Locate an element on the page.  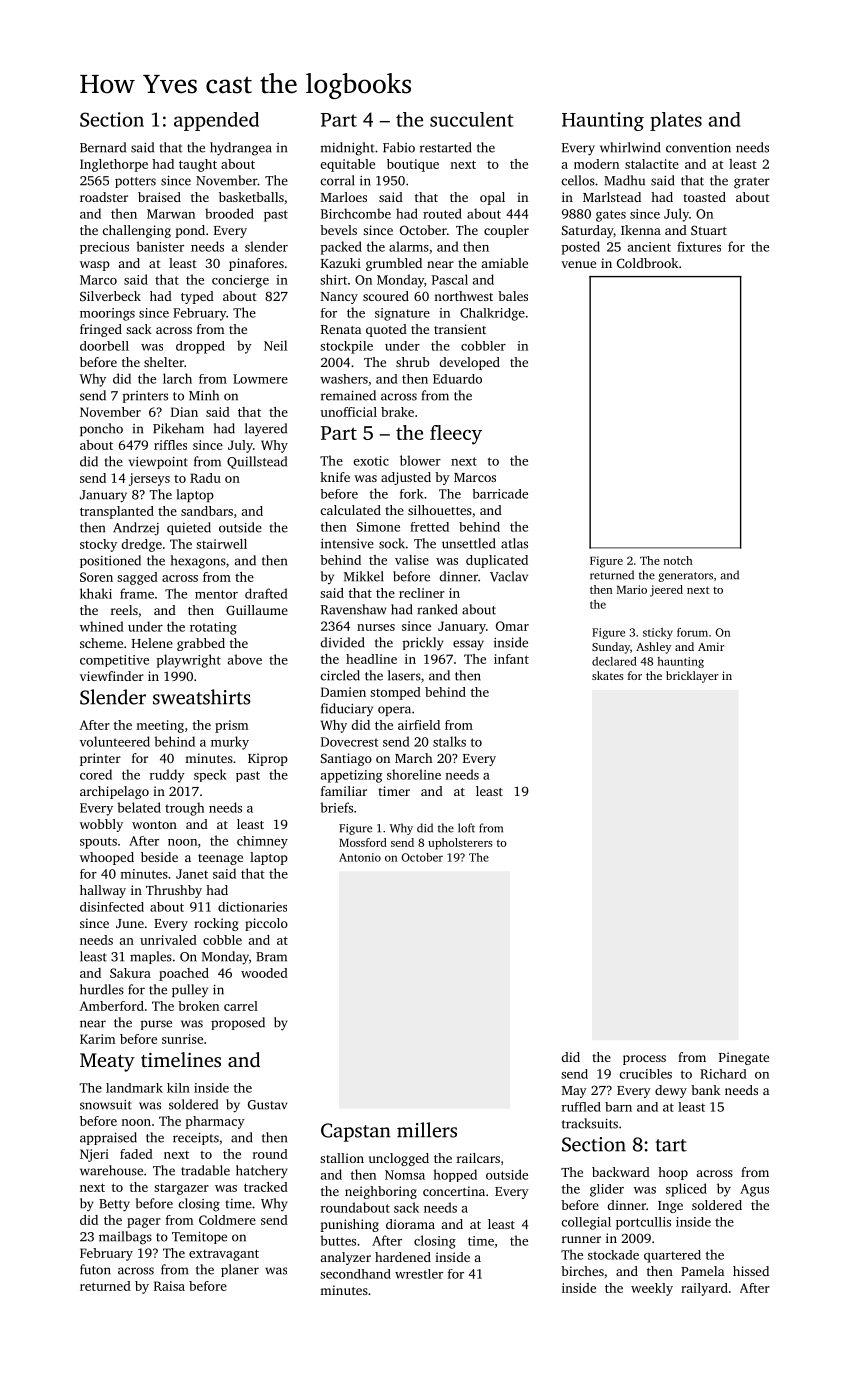
wrestler is located at coordinates (419, 1274).
